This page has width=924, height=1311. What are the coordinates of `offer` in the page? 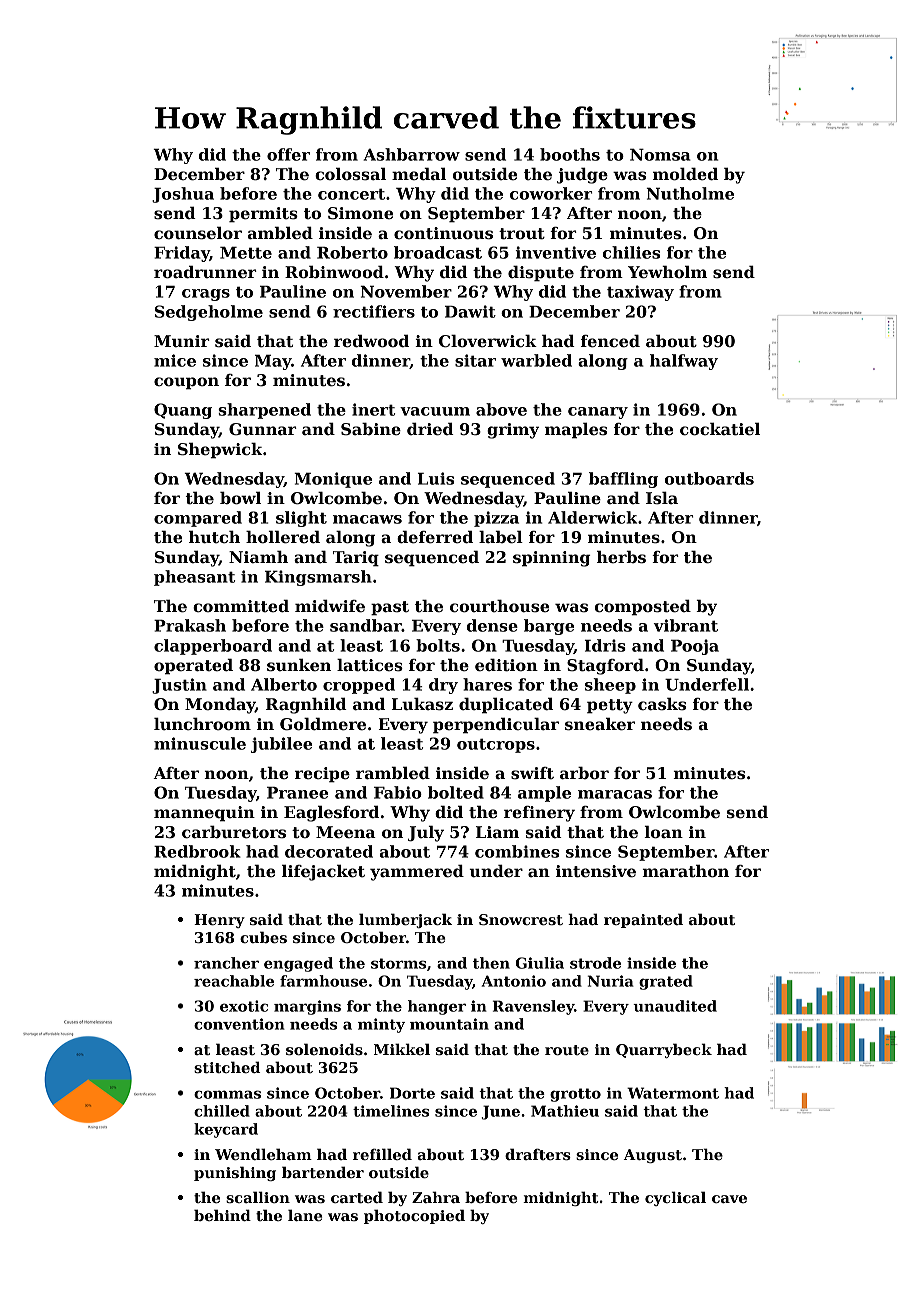 It's located at (288, 154).
